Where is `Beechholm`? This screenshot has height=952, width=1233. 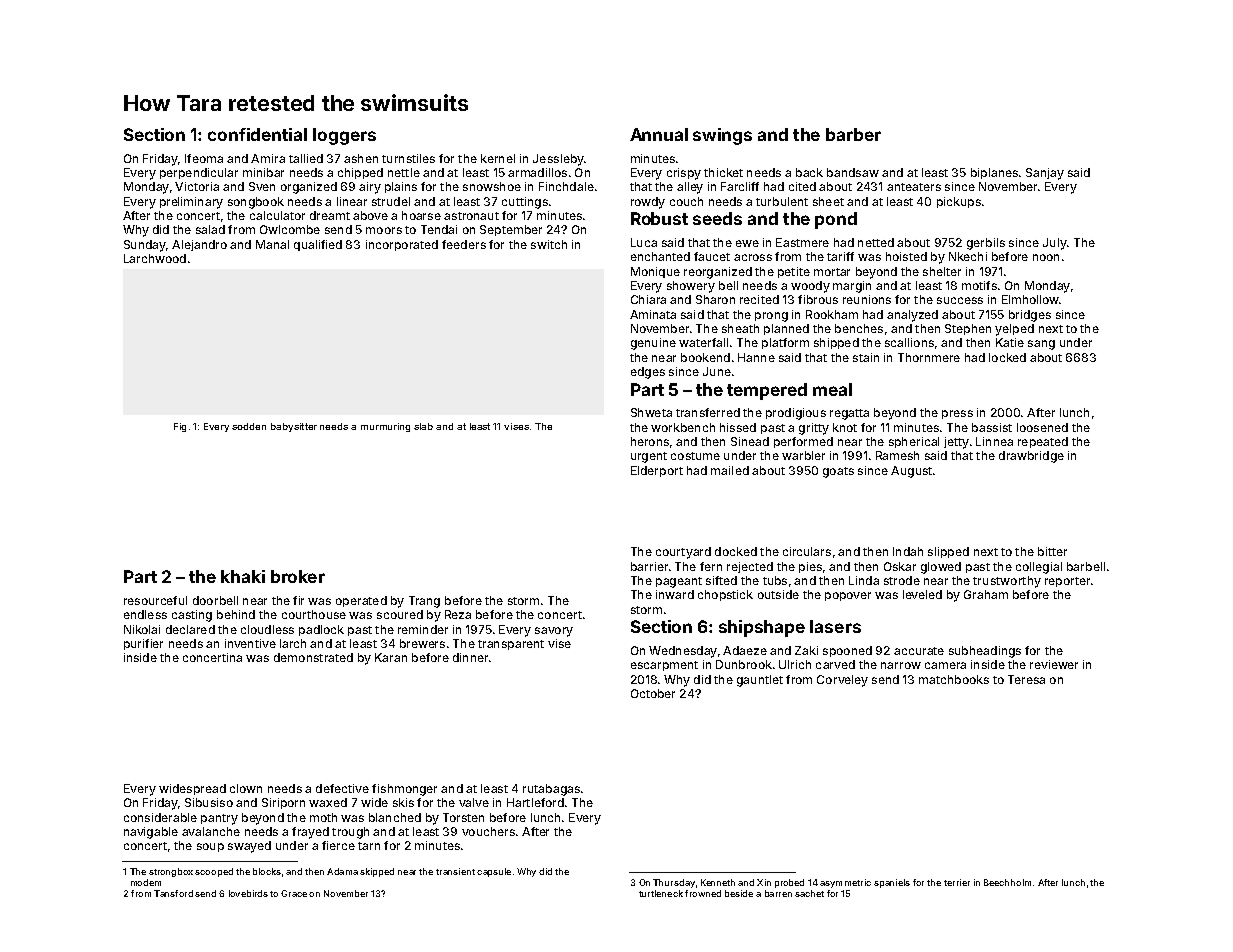 Beechholm is located at coordinates (1007, 882).
